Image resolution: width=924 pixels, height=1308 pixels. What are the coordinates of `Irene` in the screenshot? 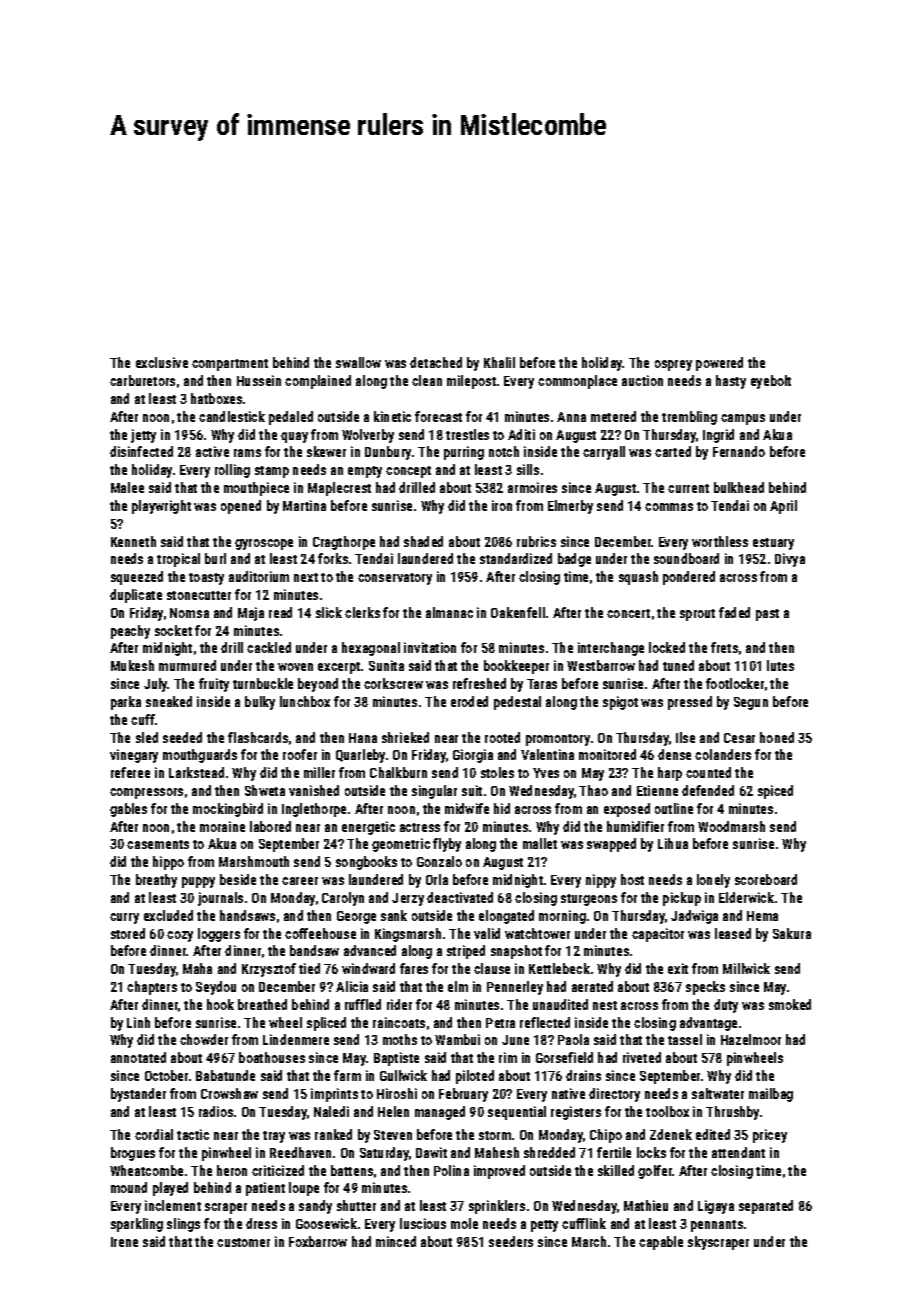 It's located at (124, 1242).
